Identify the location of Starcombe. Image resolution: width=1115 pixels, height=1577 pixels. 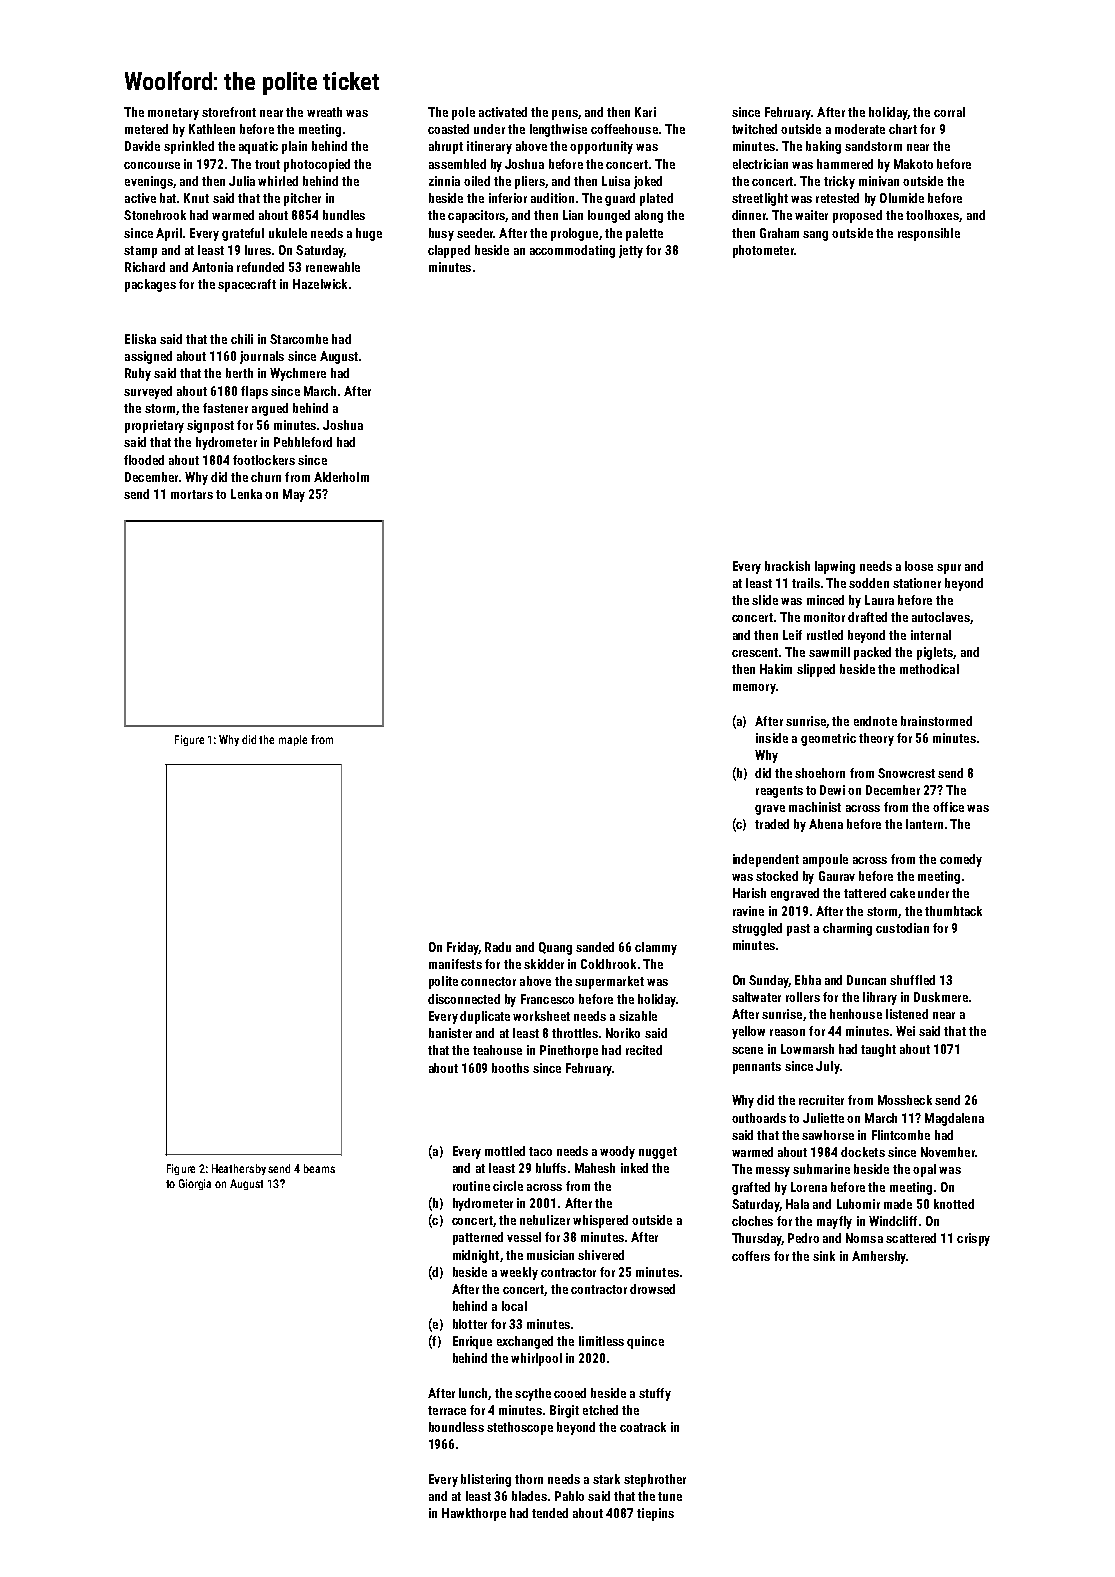
(299, 339).
